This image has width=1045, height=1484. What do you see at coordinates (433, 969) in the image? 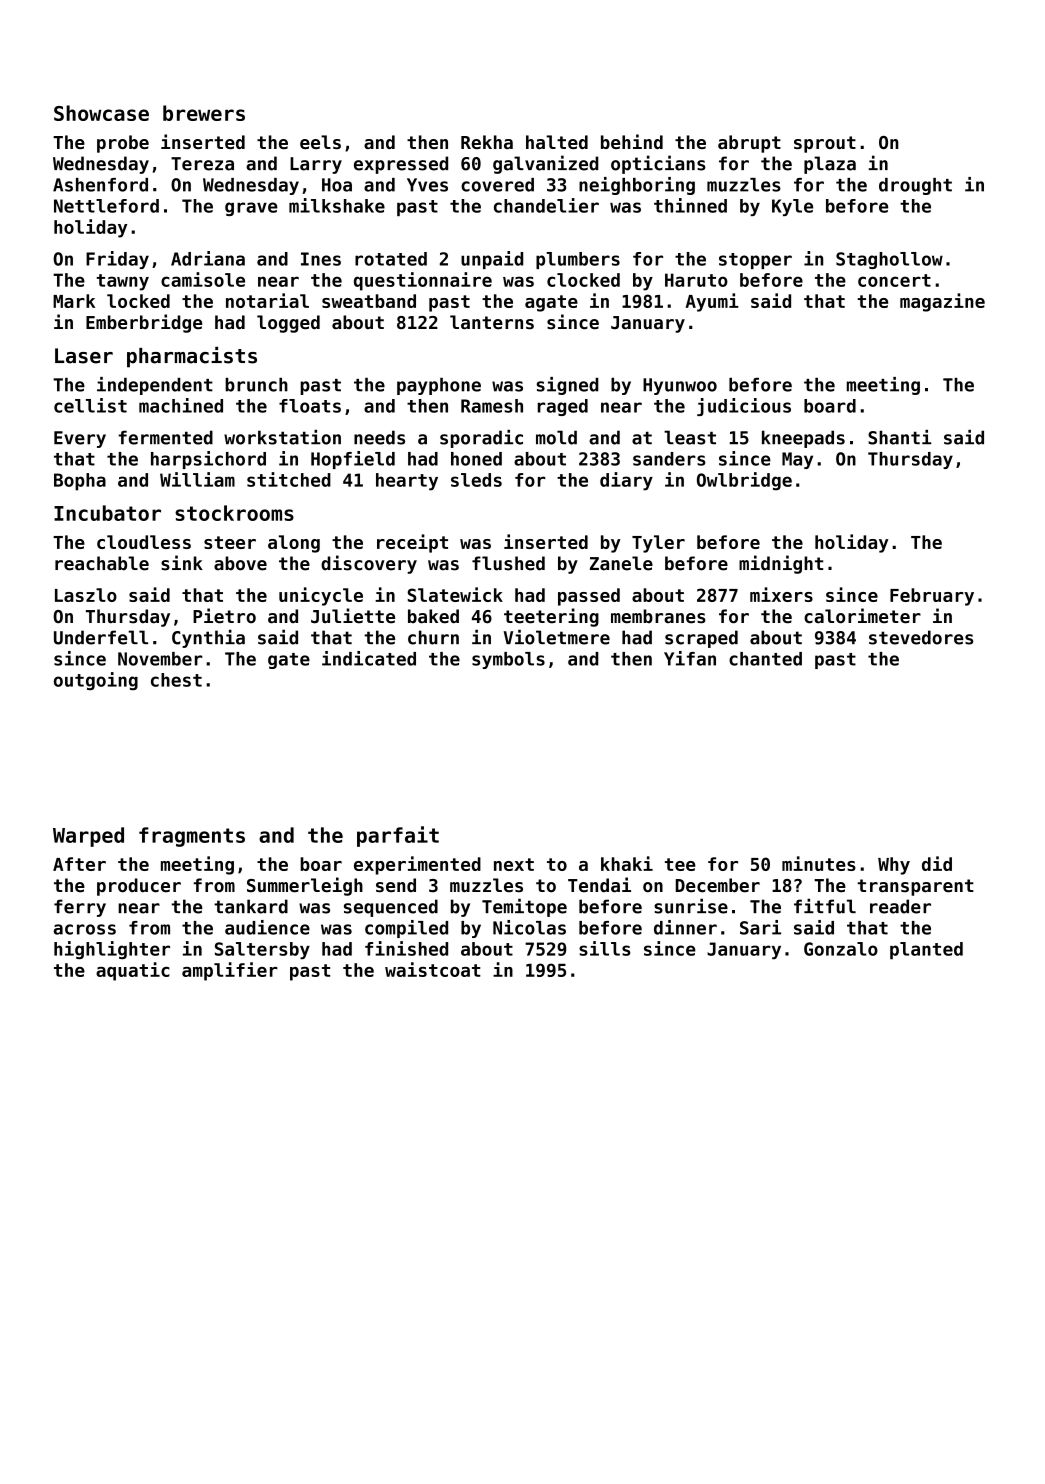
I see `waistcoat` at bounding box center [433, 969].
